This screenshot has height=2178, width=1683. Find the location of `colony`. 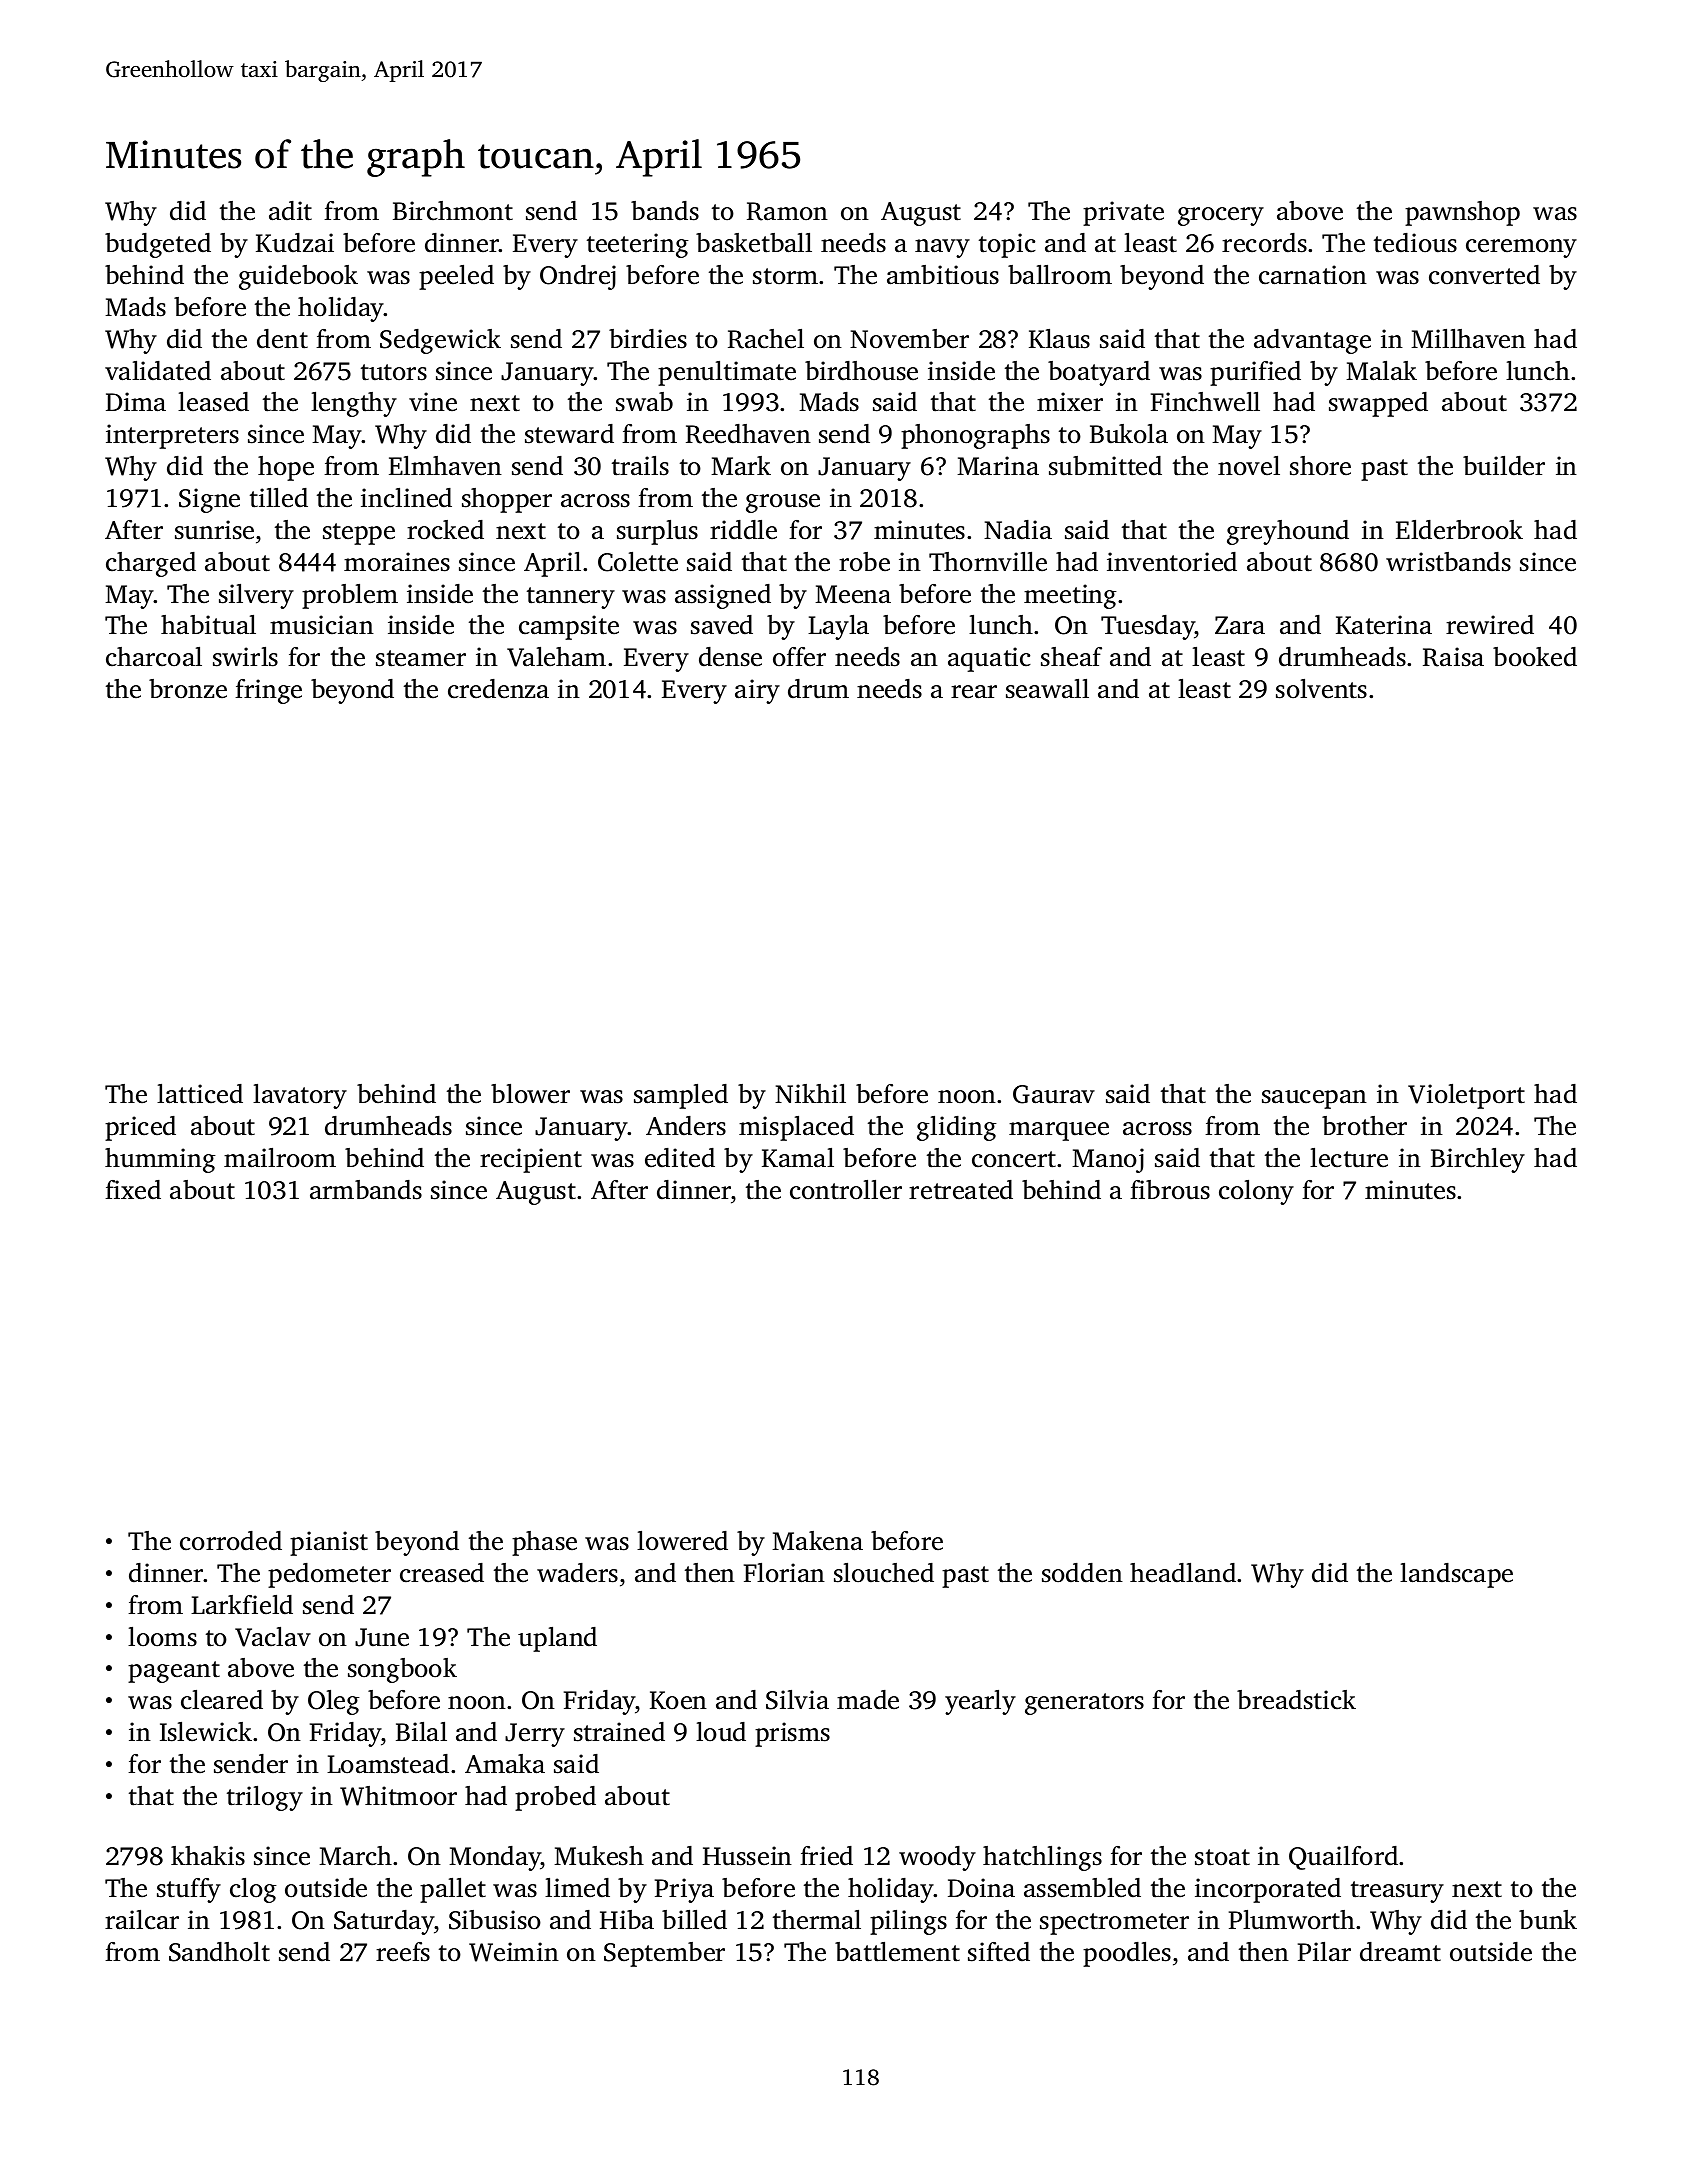

colony is located at coordinates (1256, 1192).
